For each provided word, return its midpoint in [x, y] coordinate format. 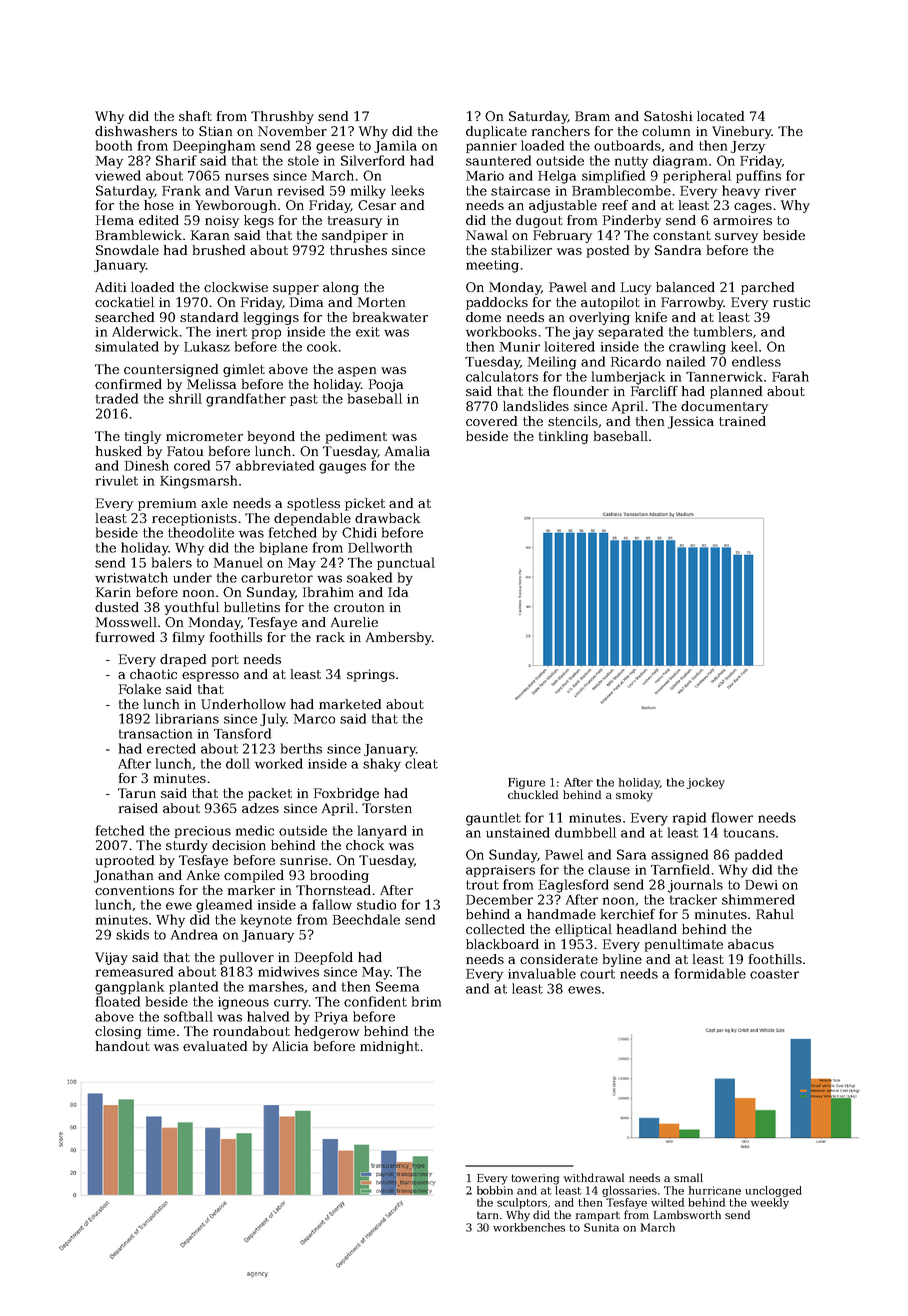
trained [742, 421]
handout [123, 1046]
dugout [539, 221]
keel [744, 346]
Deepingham [214, 147]
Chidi [359, 532]
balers [172, 562]
